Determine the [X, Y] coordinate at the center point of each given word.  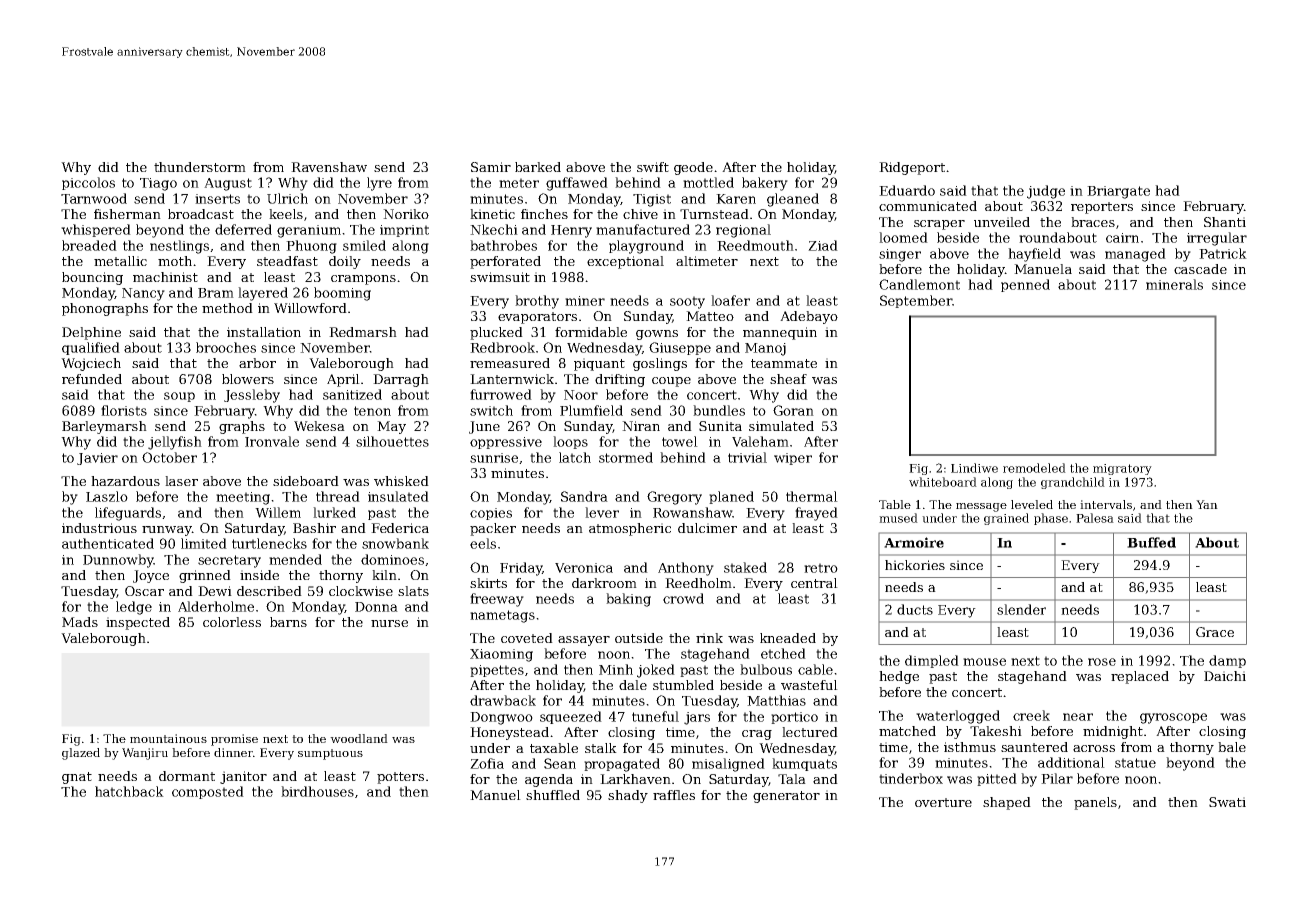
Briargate [1118, 192]
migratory [1122, 469]
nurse [389, 623]
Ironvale [272, 441]
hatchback [129, 791]
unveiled [1002, 222]
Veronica [584, 568]
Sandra [584, 496]
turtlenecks [269, 543]
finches [544, 214]
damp [1227, 661]
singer [900, 255]
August [228, 184]
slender [1021, 609]
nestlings [179, 247]
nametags [502, 616]
